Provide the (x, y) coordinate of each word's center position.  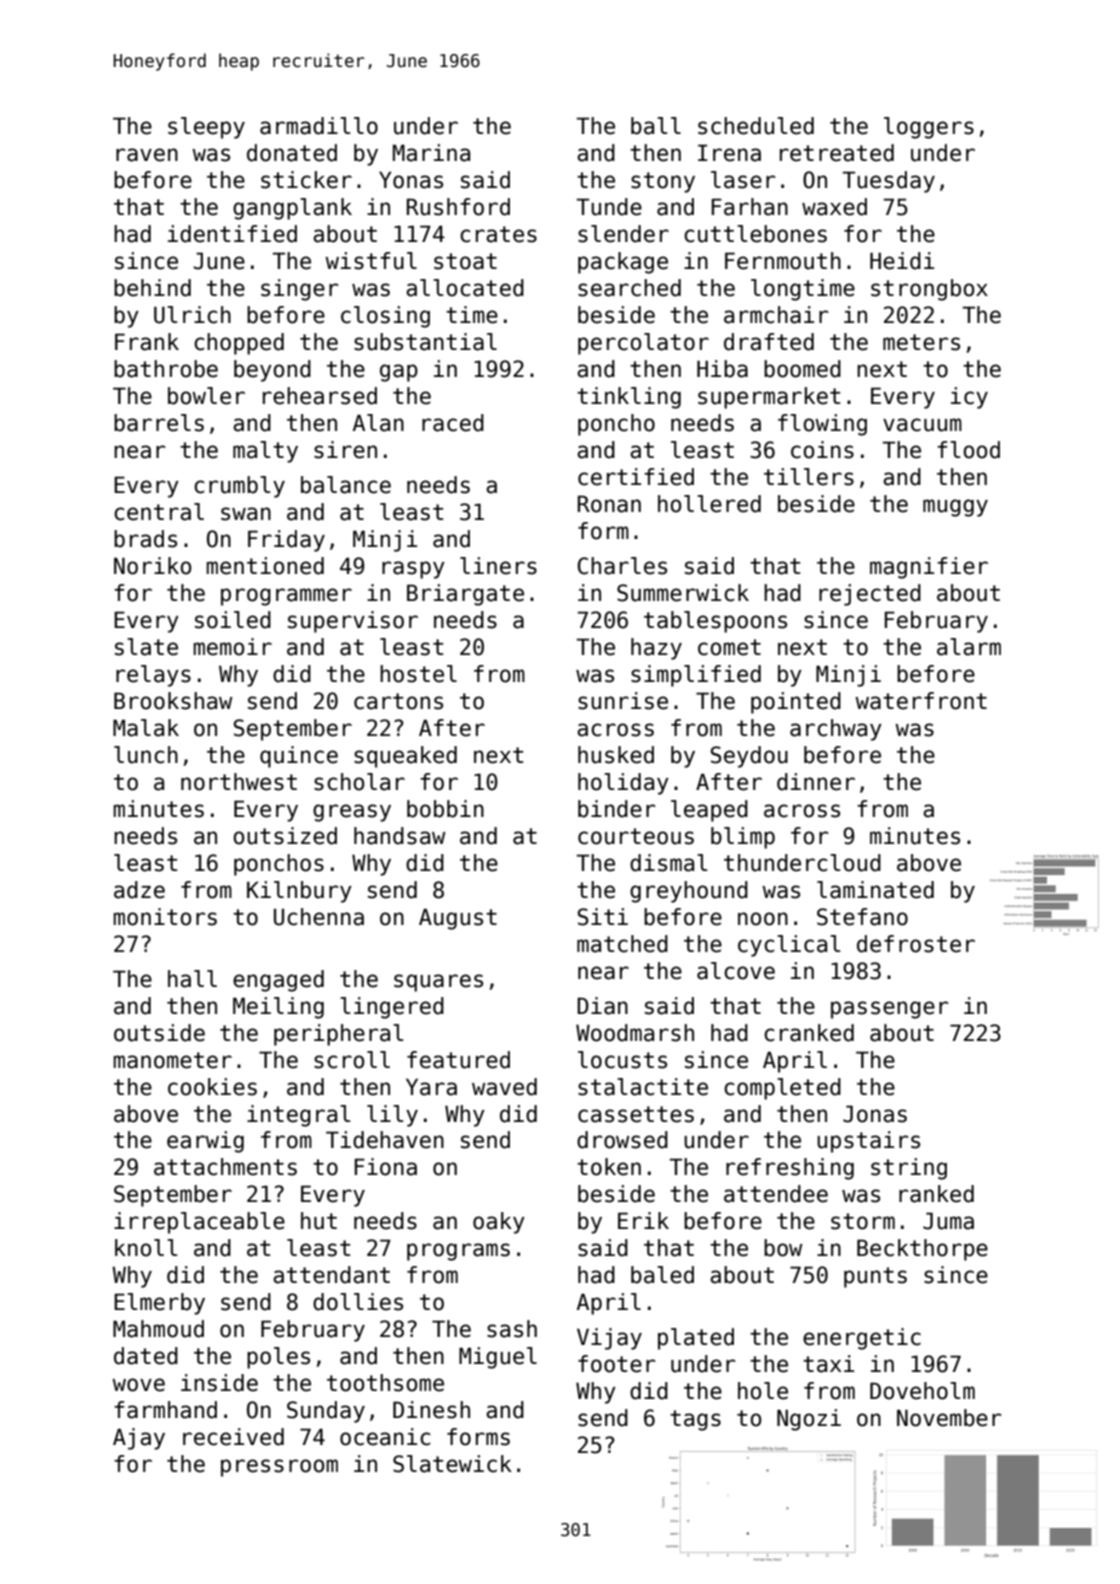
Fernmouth (783, 261)
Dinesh (431, 1410)
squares (438, 983)
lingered (392, 1008)
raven (147, 155)
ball (656, 126)
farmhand (165, 1410)
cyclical (789, 946)
